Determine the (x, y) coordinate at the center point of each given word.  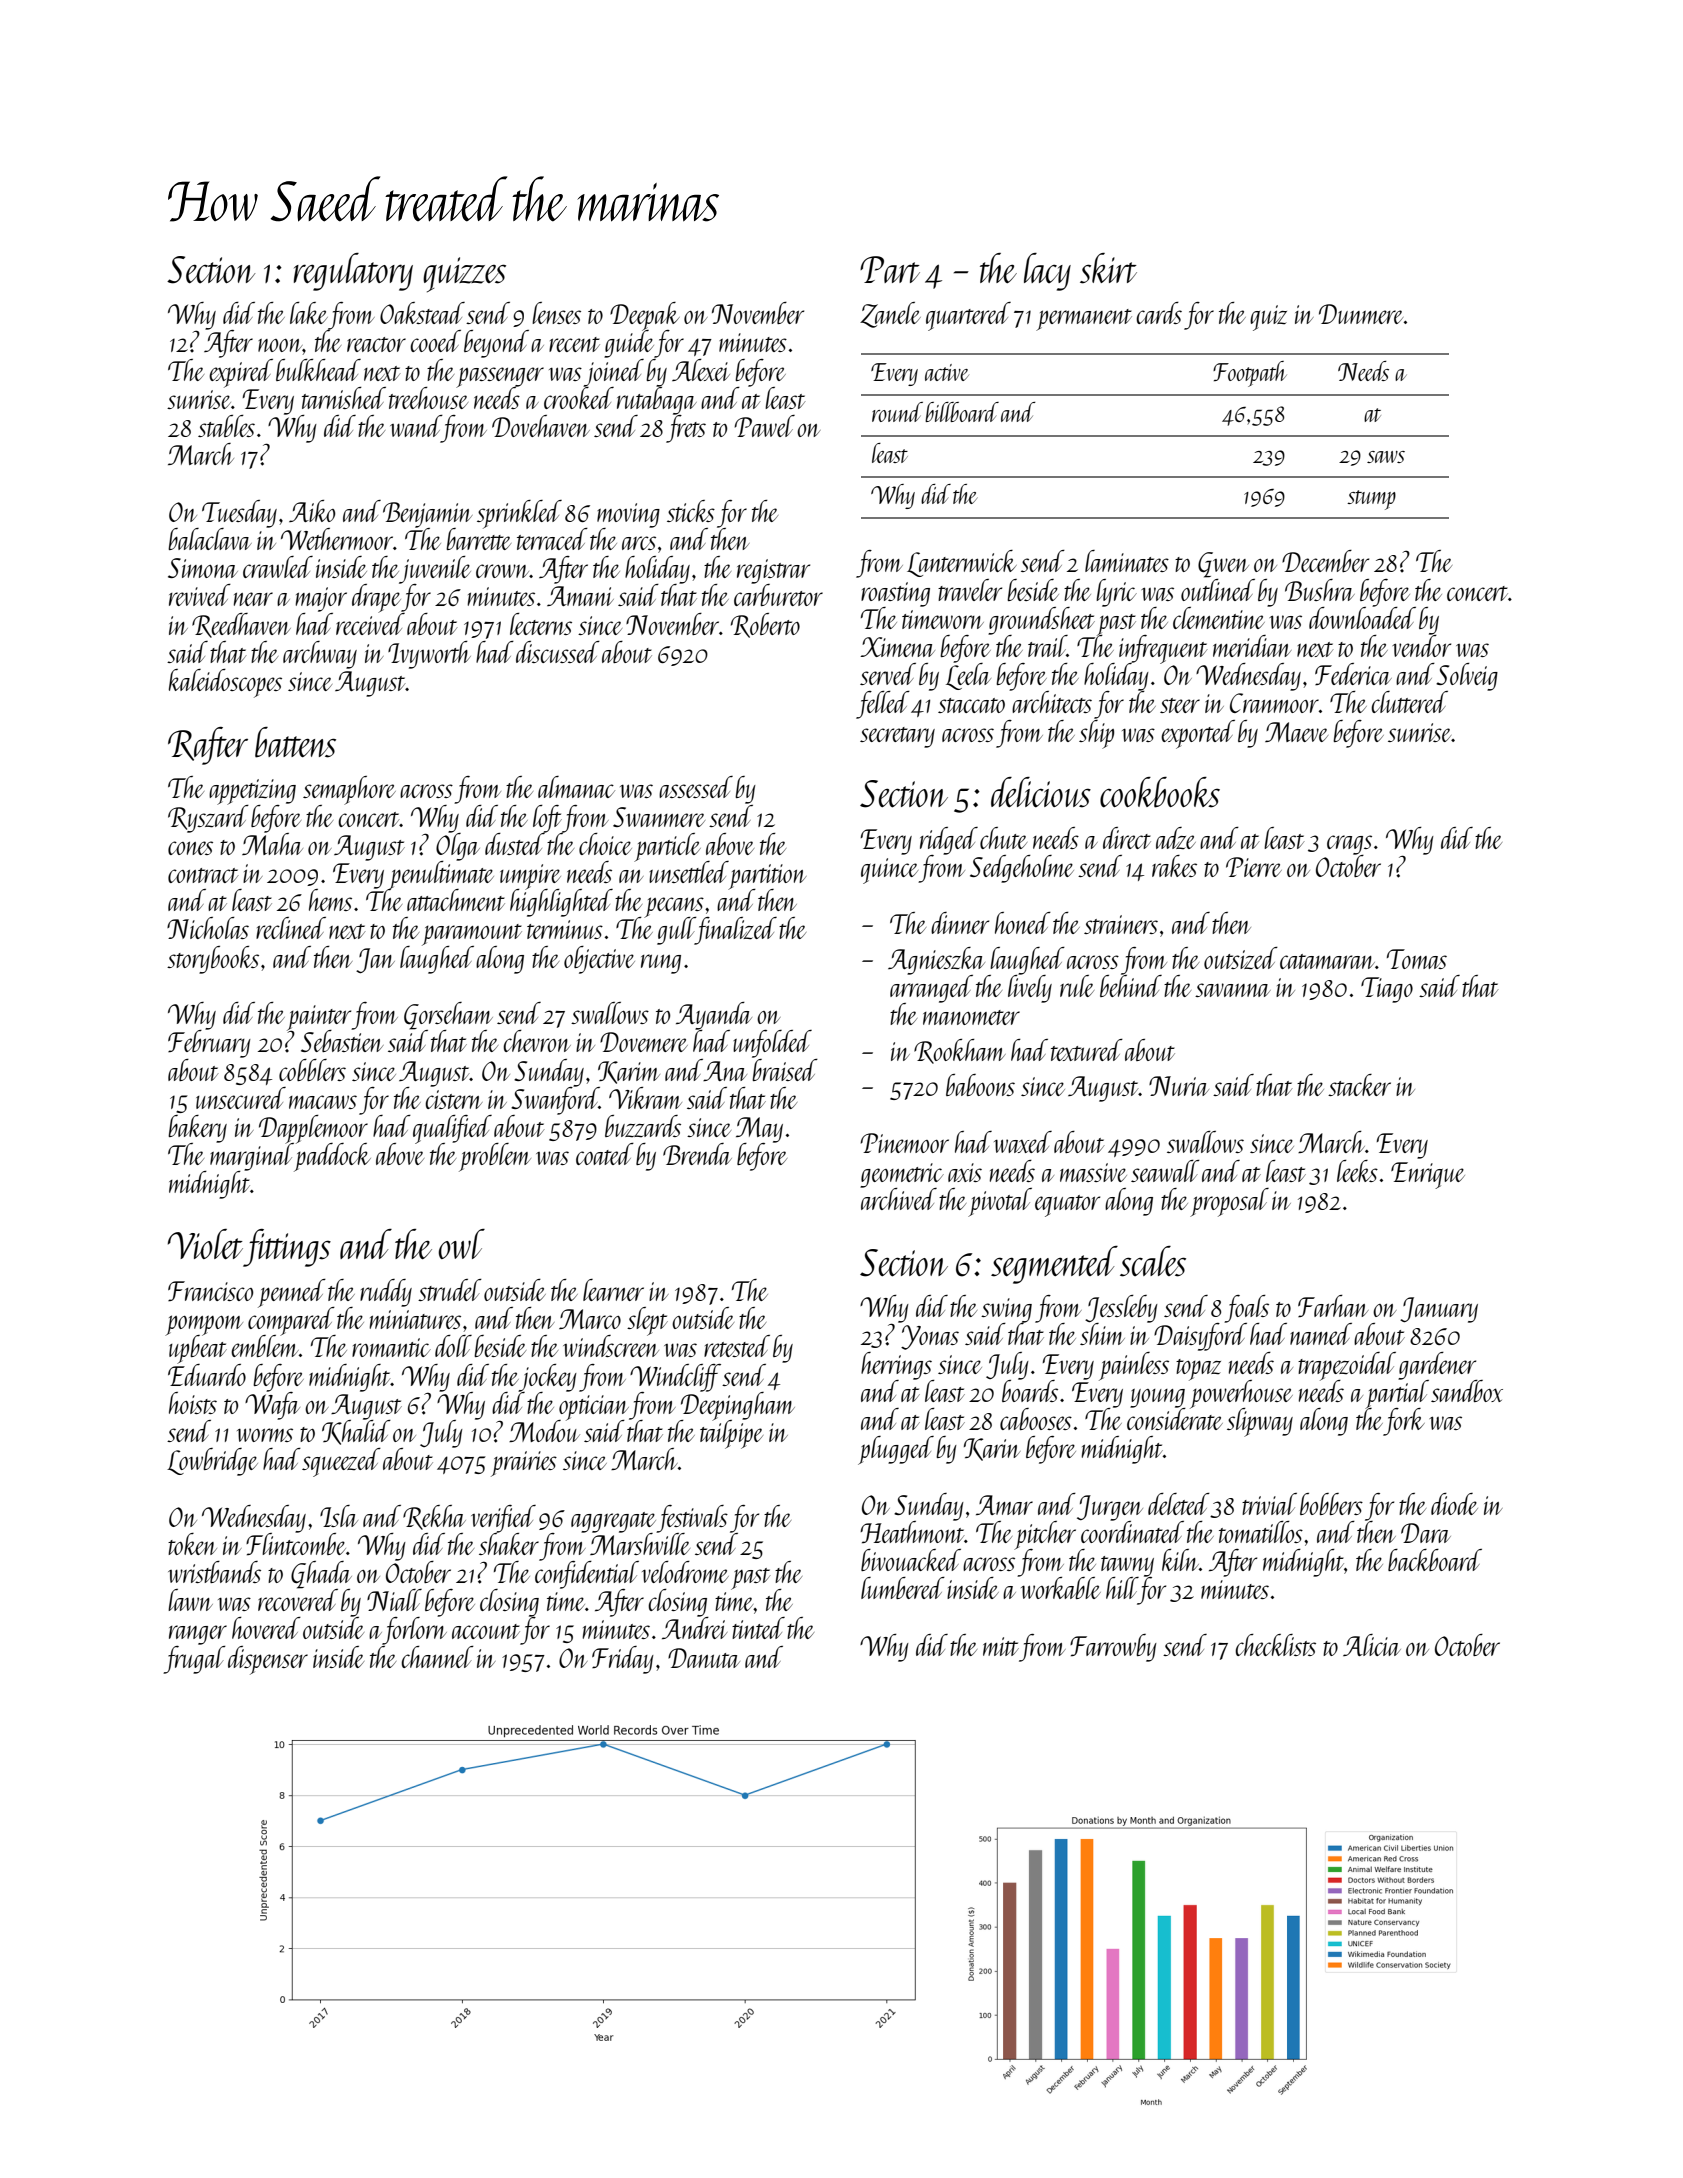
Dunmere (1361, 314)
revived (200, 595)
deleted (1179, 1504)
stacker (1359, 1085)
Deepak (645, 316)
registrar (773, 571)
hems (330, 900)
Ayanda (714, 1016)
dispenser (268, 1660)
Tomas (1417, 959)
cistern (454, 1099)
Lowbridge (212, 1462)
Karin (992, 1449)
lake (309, 313)
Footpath (1250, 374)
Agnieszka (936, 961)
